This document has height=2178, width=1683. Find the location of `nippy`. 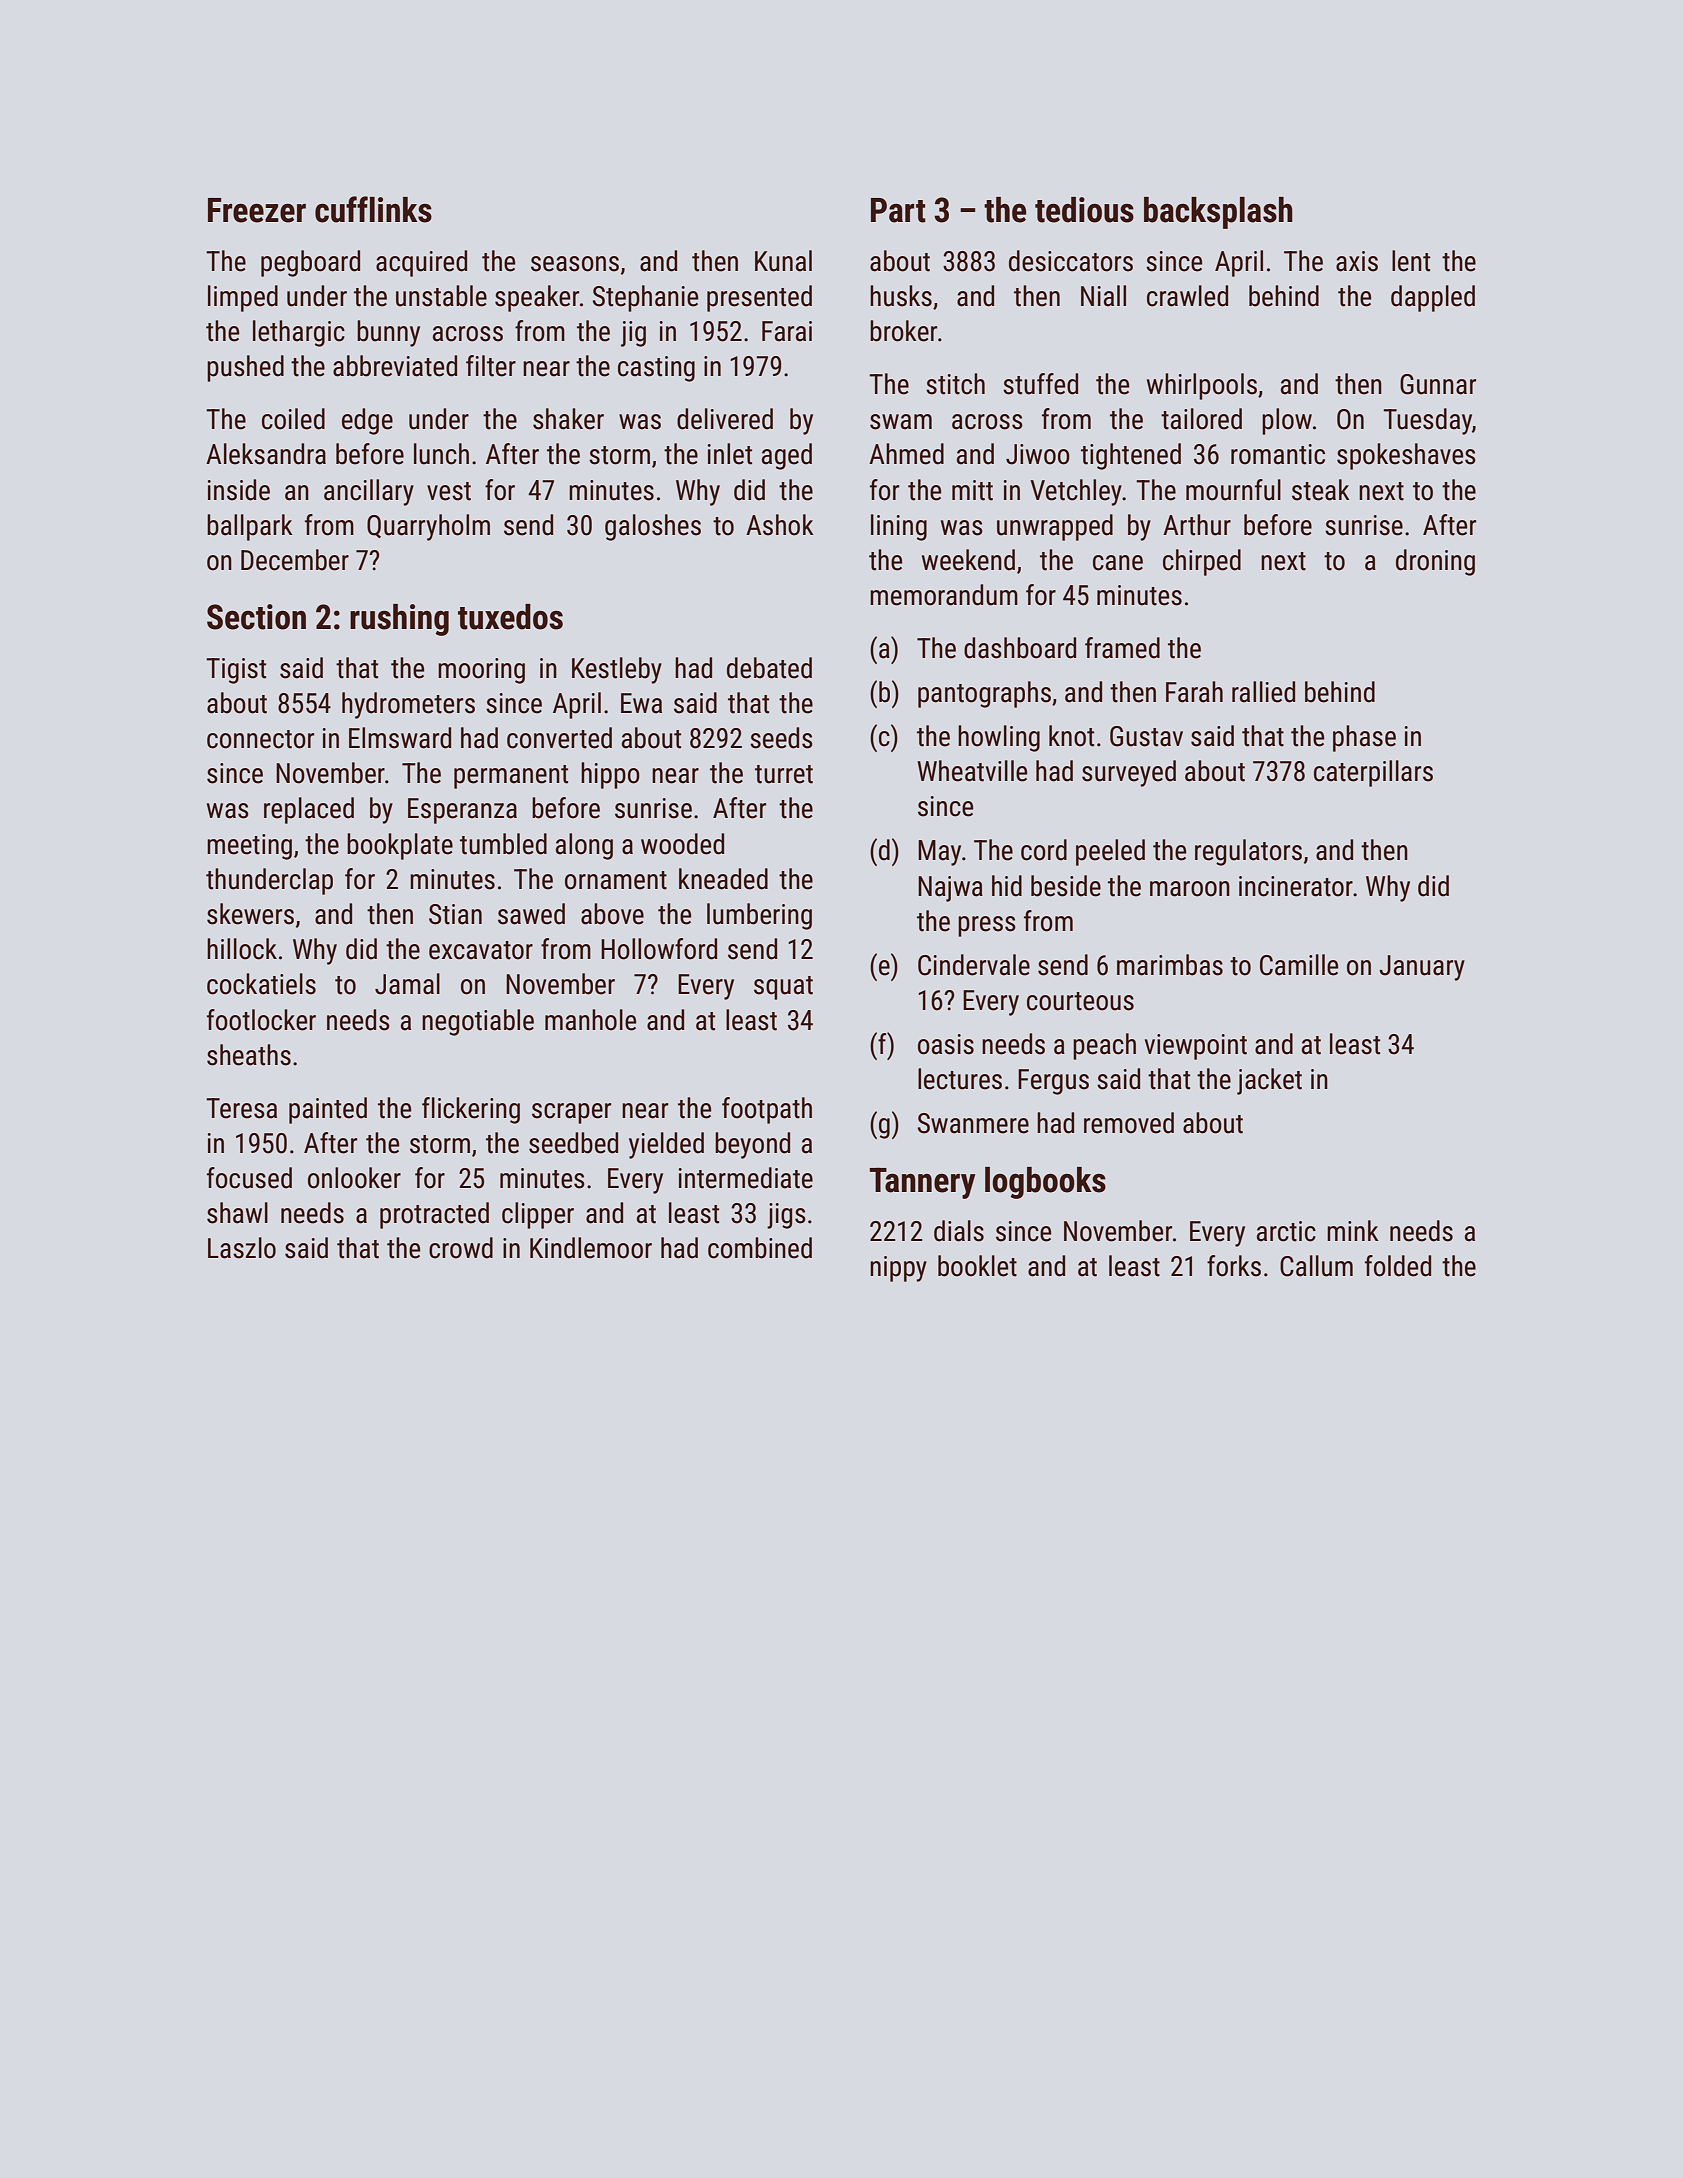

nippy is located at coordinates (898, 1269).
